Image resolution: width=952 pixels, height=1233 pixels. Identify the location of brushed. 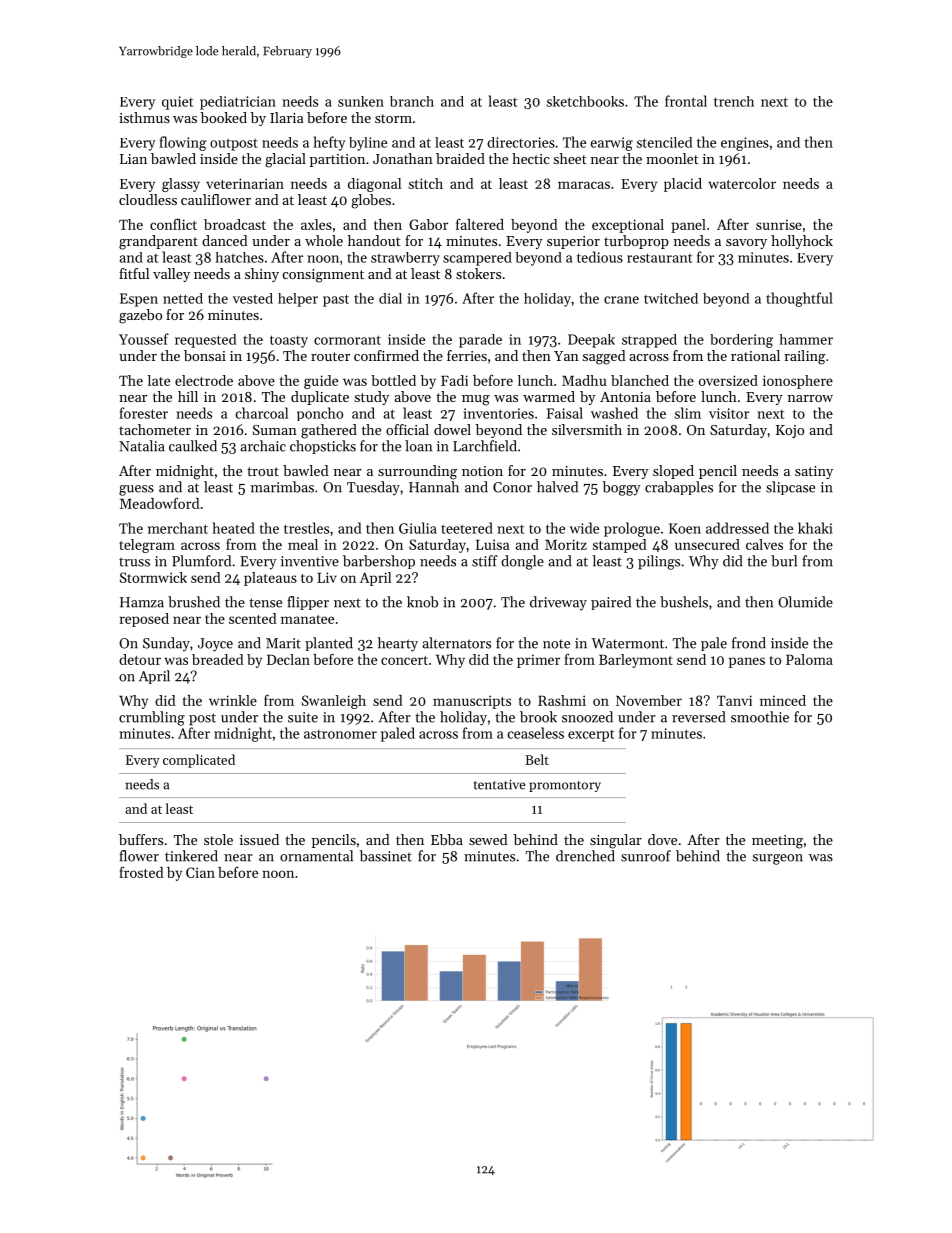
(194, 602).
